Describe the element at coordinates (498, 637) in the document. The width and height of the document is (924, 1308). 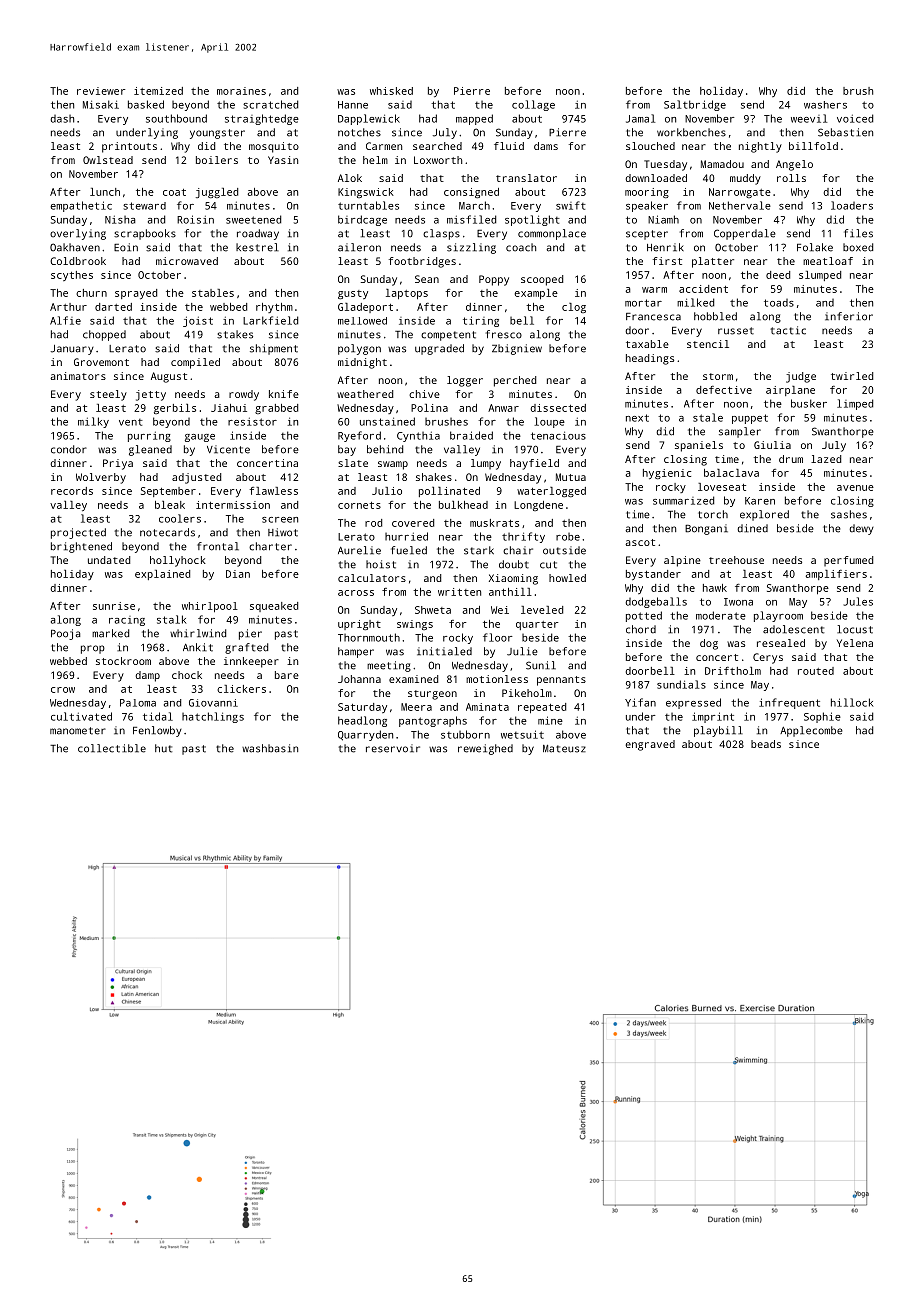
I see `floor` at that location.
